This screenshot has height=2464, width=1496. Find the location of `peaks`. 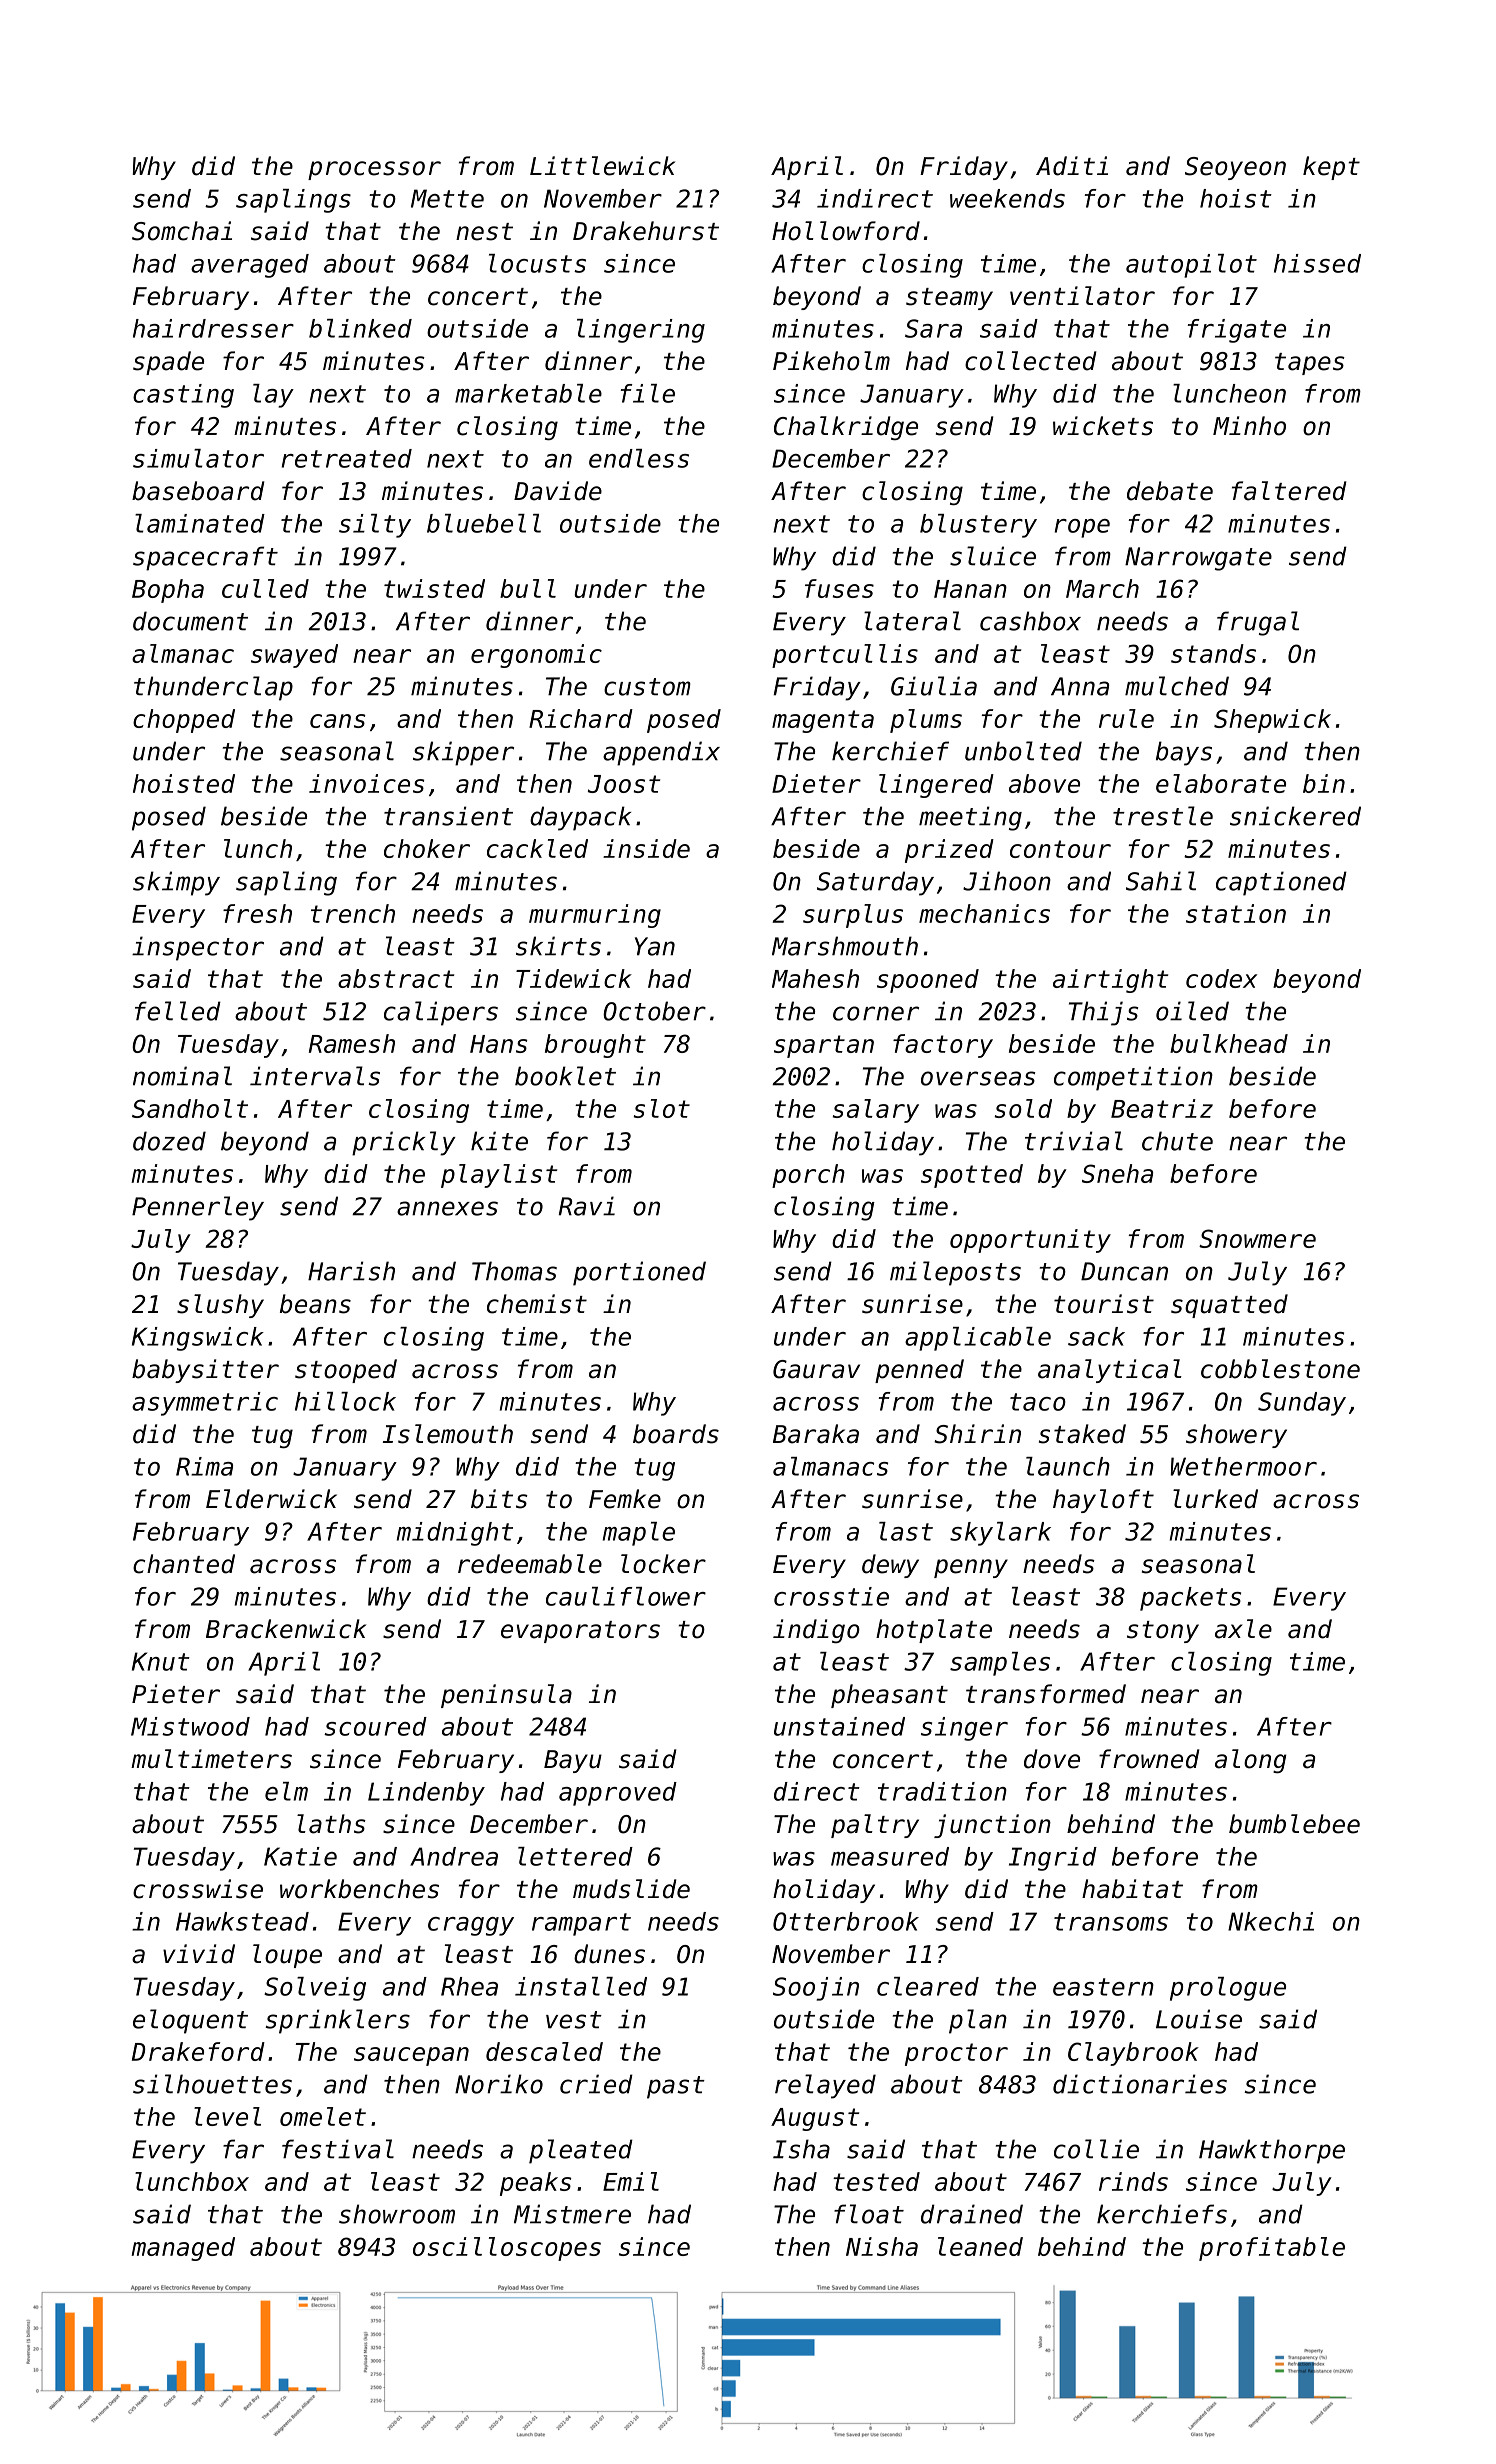

peaks is located at coordinates (535, 2184).
